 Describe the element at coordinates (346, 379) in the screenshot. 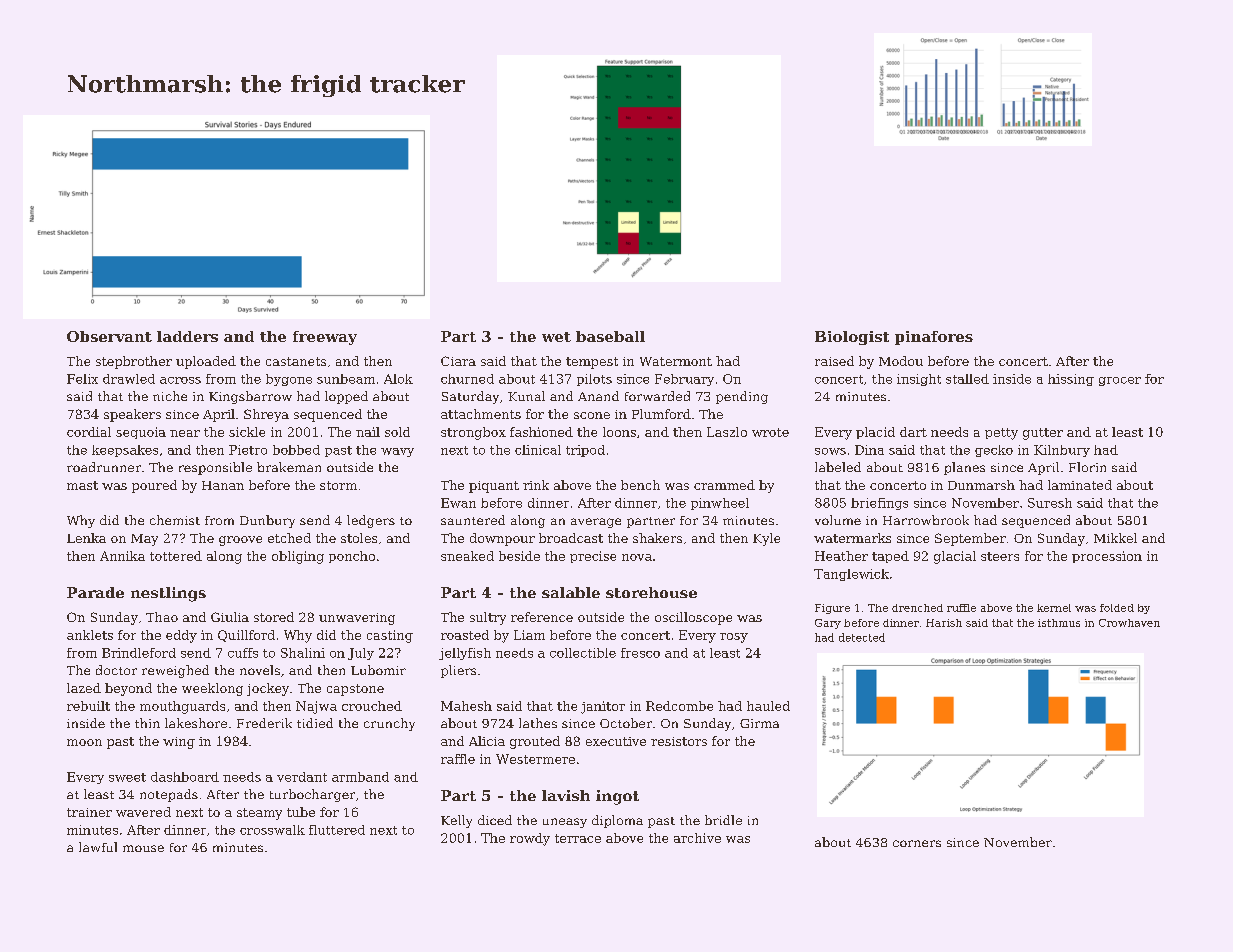

I see `sunbeam` at that location.
